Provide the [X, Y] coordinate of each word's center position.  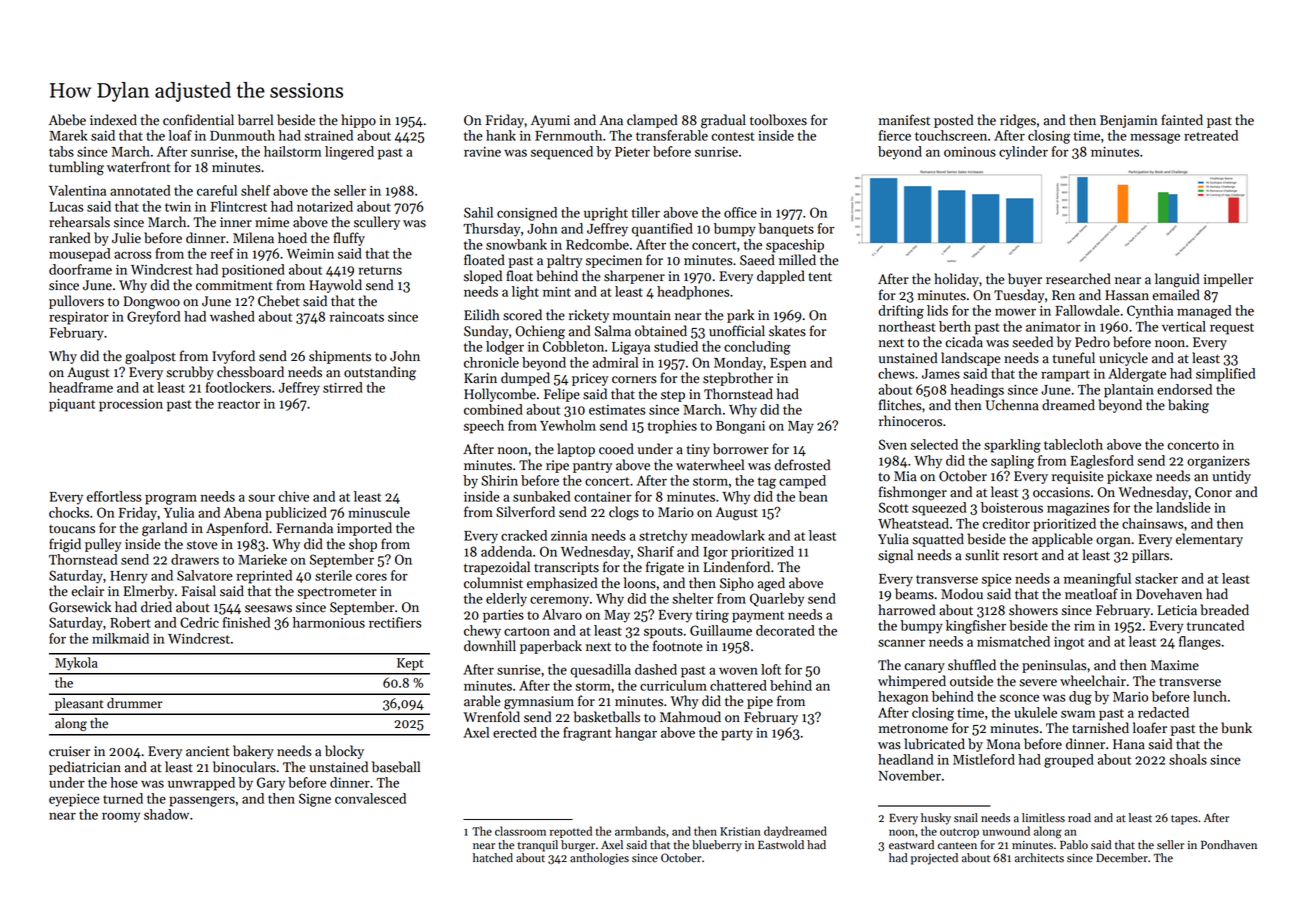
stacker [1156, 578]
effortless [114, 496]
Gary [271, 784]
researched [1078, 279]
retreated [1211, 135]
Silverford [525, 512]
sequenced [562, 153]
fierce [895, 135]
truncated [1215, 625]
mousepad [79, 255]
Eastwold [781, 845]
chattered [738, 685]
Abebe [67, 120]
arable [482, 701]
